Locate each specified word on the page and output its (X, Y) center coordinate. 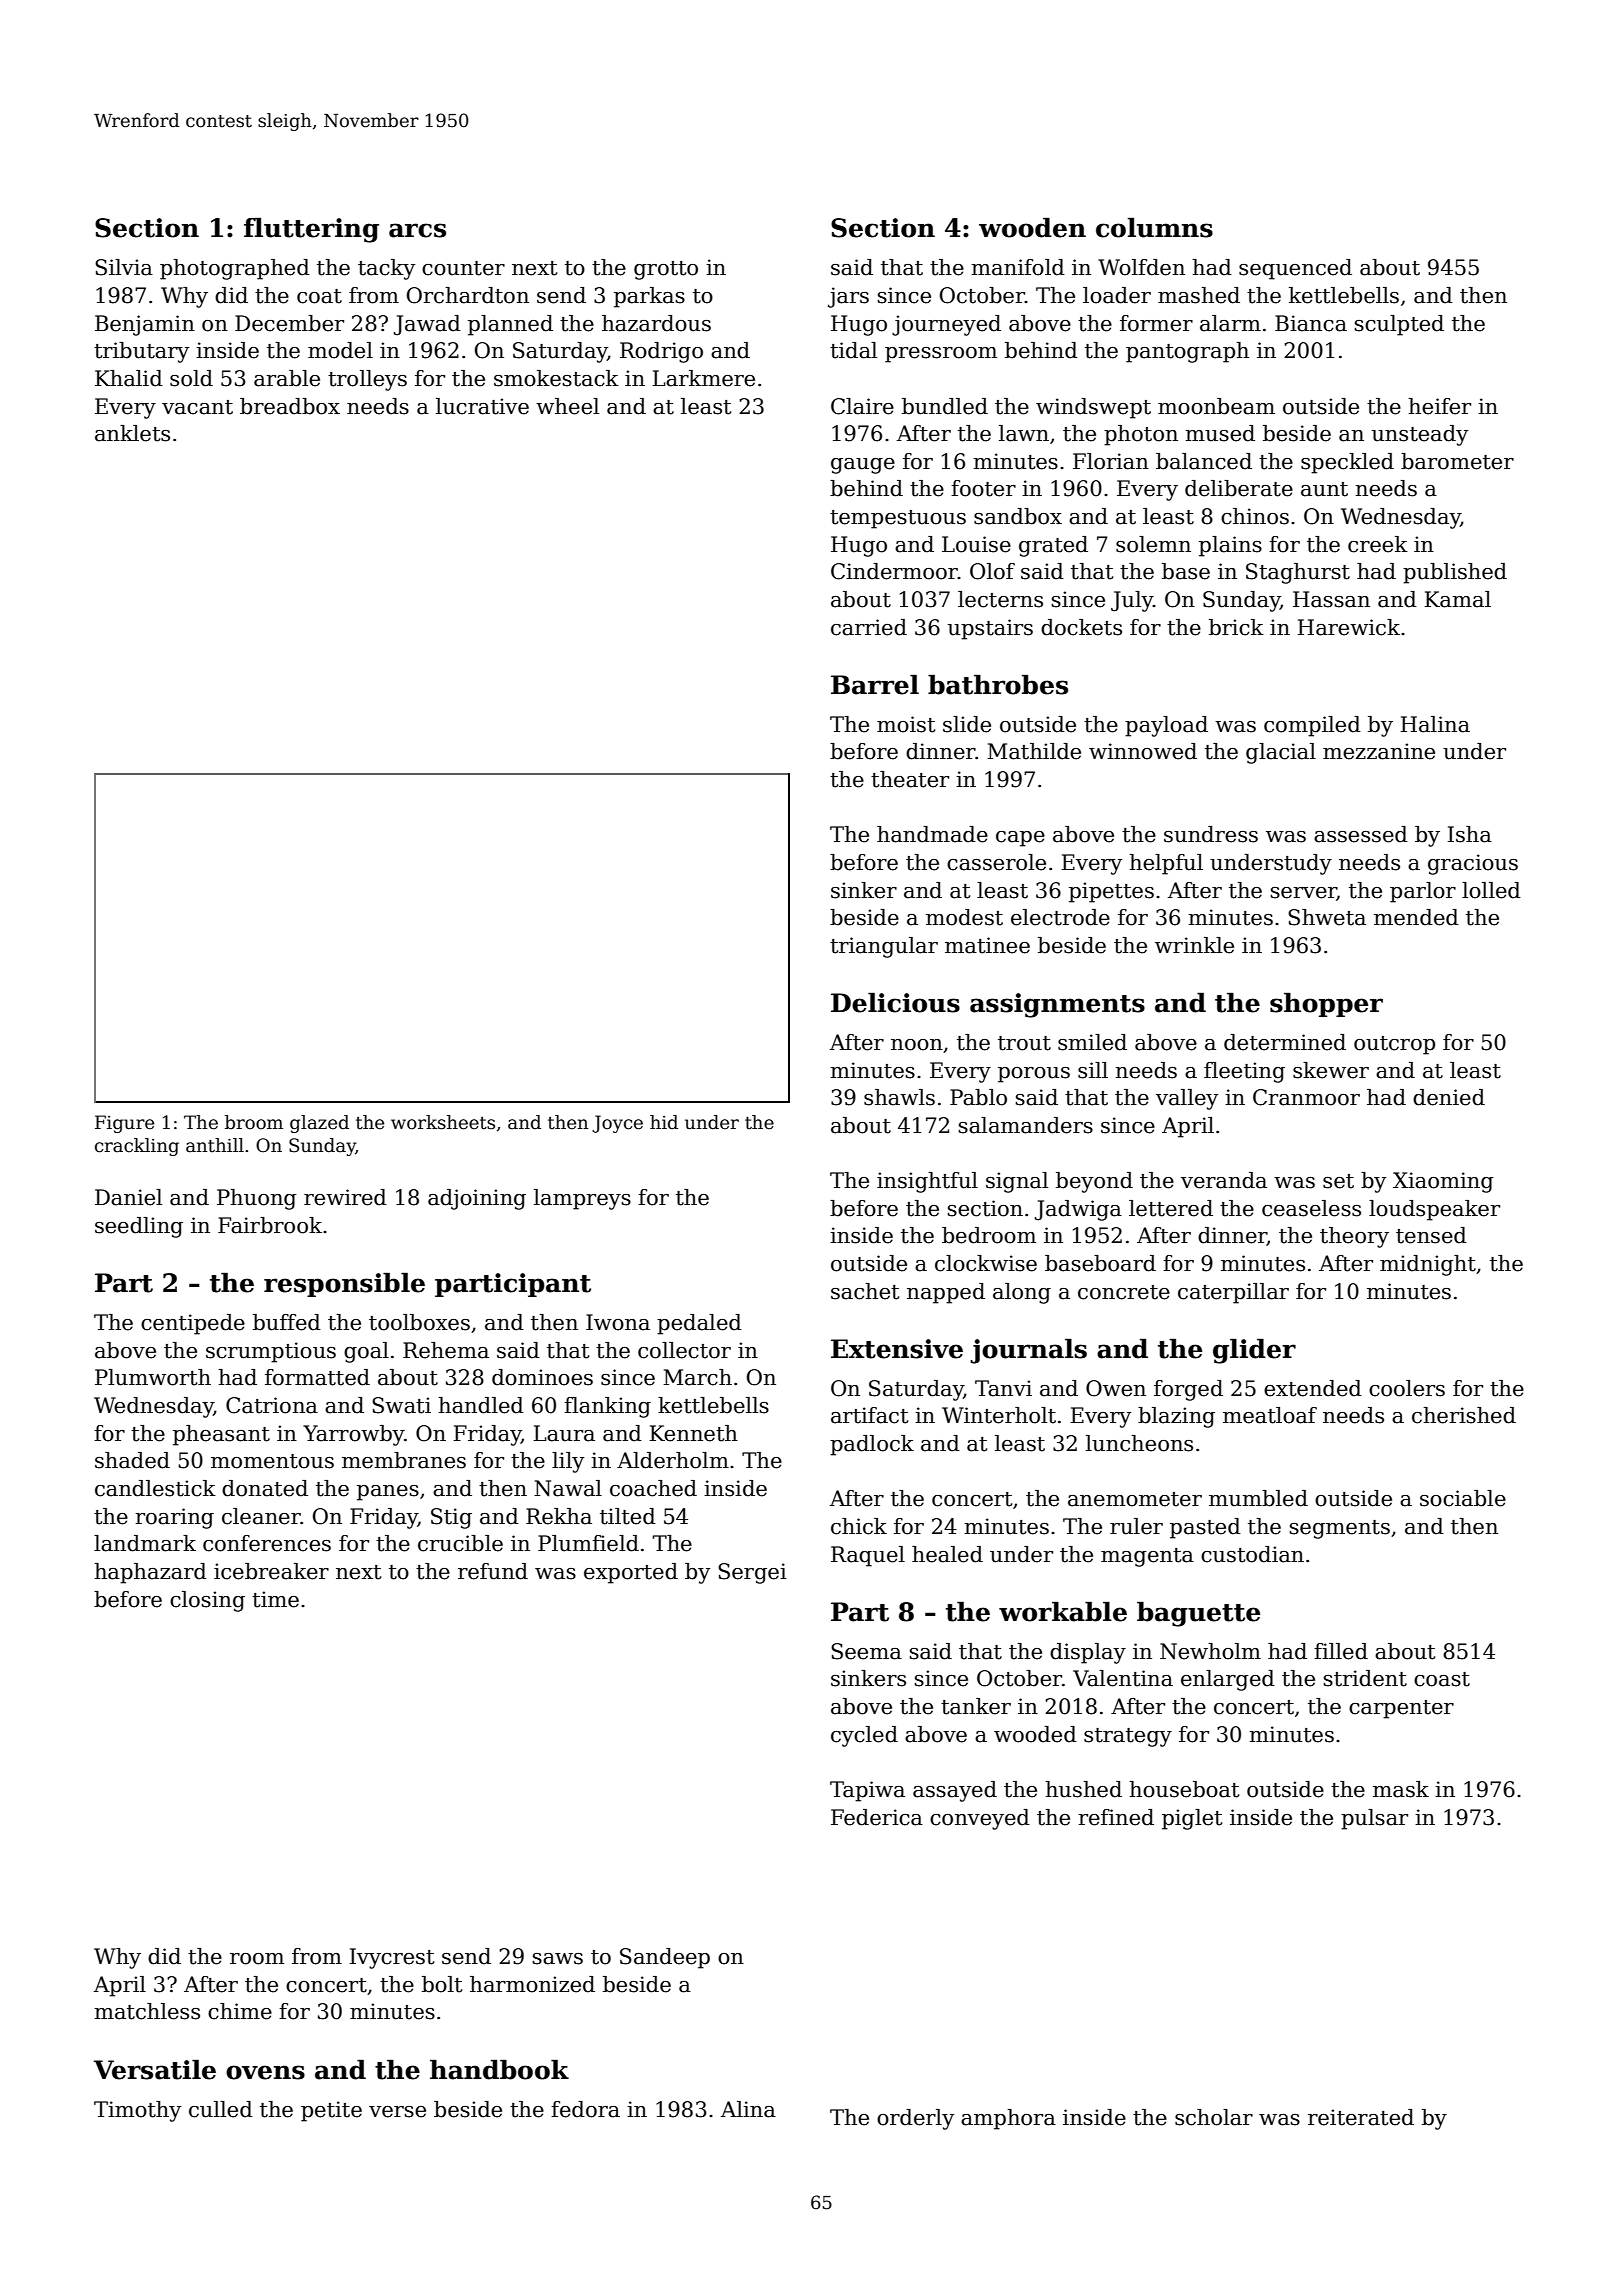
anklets (132, 433)
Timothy (137, 2111)
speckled (1347, 463)
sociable (1463, 1498)
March (697, 1377)
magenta (1147, 1557)
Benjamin (145, 325)
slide (967, 724)
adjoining (477, 1199)
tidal (853, 350)
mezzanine (1379, 751)
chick (859, 1526)
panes (388, 1493)
